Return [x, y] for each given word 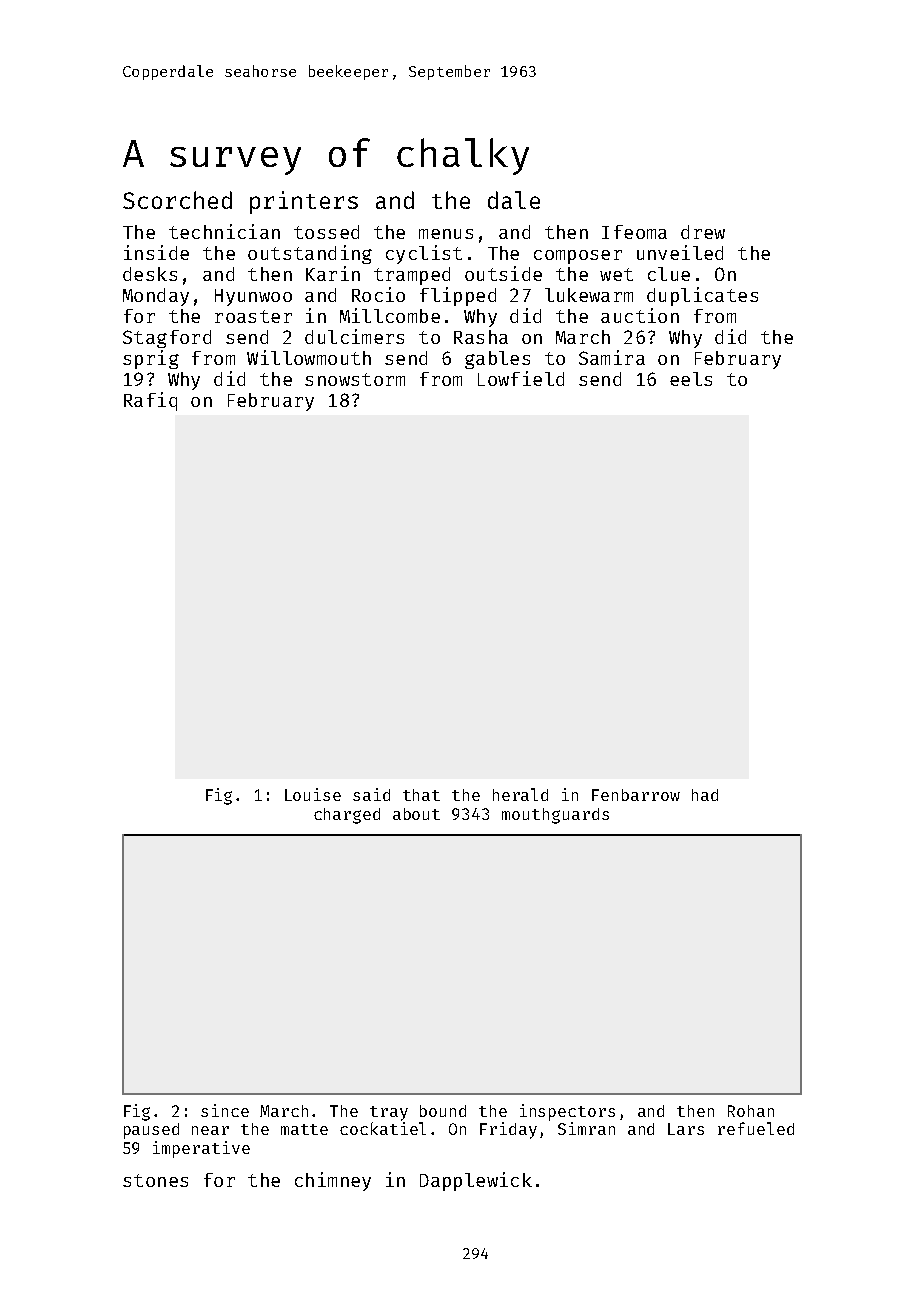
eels [691, 379]
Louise [313, 794]
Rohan [751, 1111]
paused [151, 1131]
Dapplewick [476, 1181]
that [421, 795]
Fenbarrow [636, 795]
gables [497, 360]
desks [150, 274]
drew [703, 232]
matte [304, 1129]
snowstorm [355, 379]
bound [443, 1111]
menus [446, 234]
